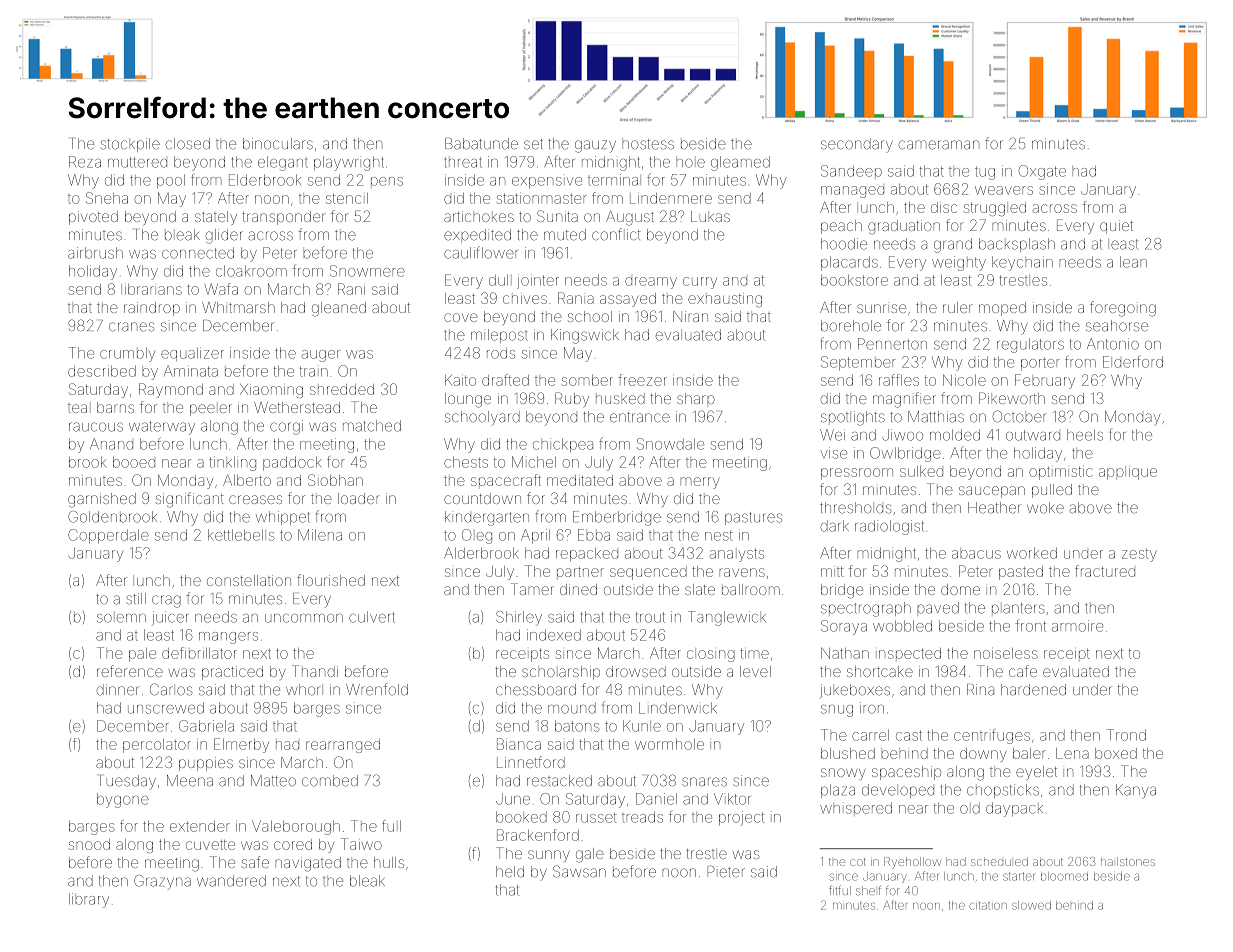 This page has height=952, width=1233. I want to click on Pieter, so click(726, 872).
